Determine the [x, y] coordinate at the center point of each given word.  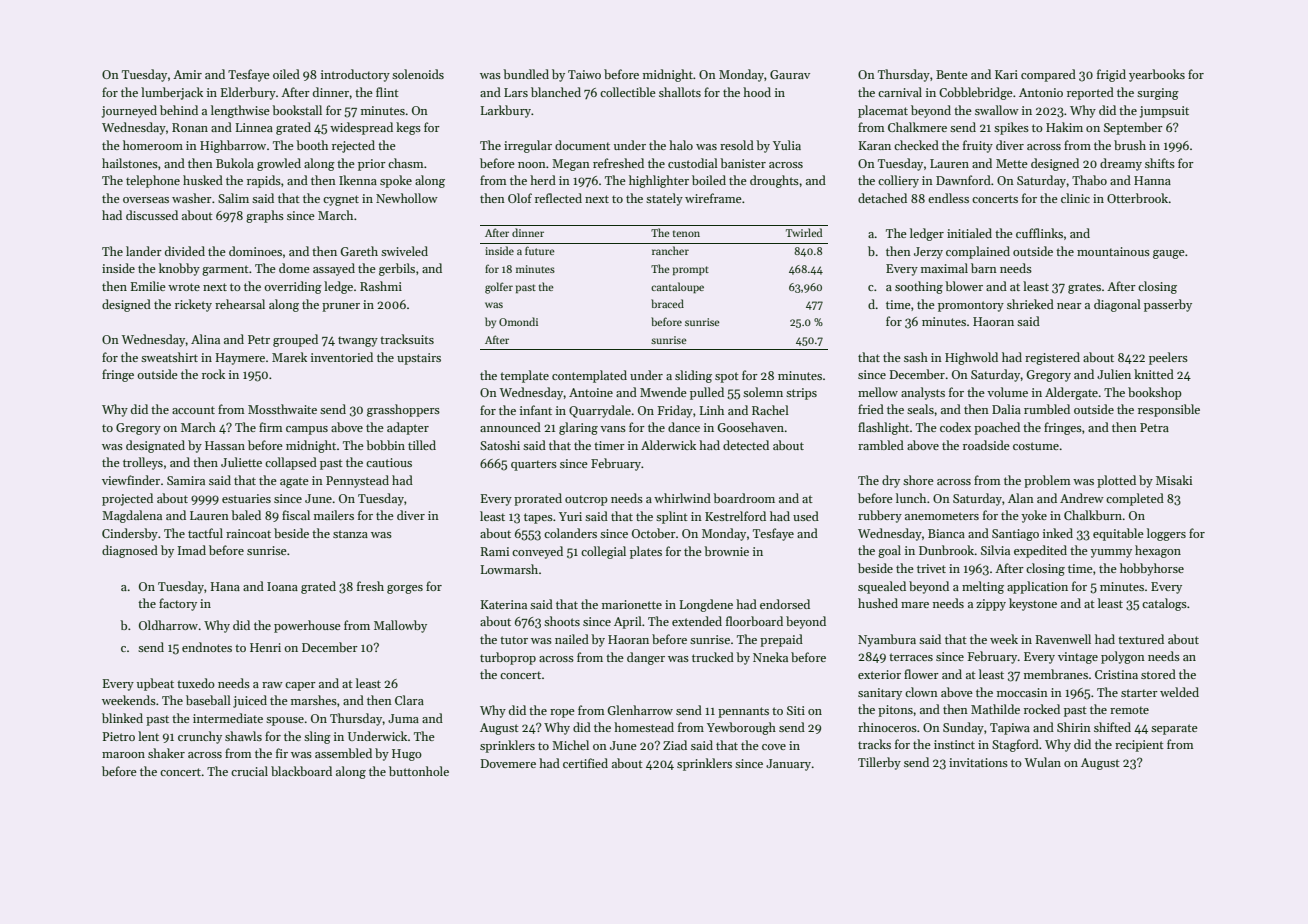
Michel [570, 745]
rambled [881, 445]
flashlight [883, 428]
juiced [250, 701]
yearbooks [1157, 75]
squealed [882, 587]
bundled [526, 74]
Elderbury [248, 93]
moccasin [1022, 692]
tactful [205, 533]
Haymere [240, 359]
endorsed [785, 604]
